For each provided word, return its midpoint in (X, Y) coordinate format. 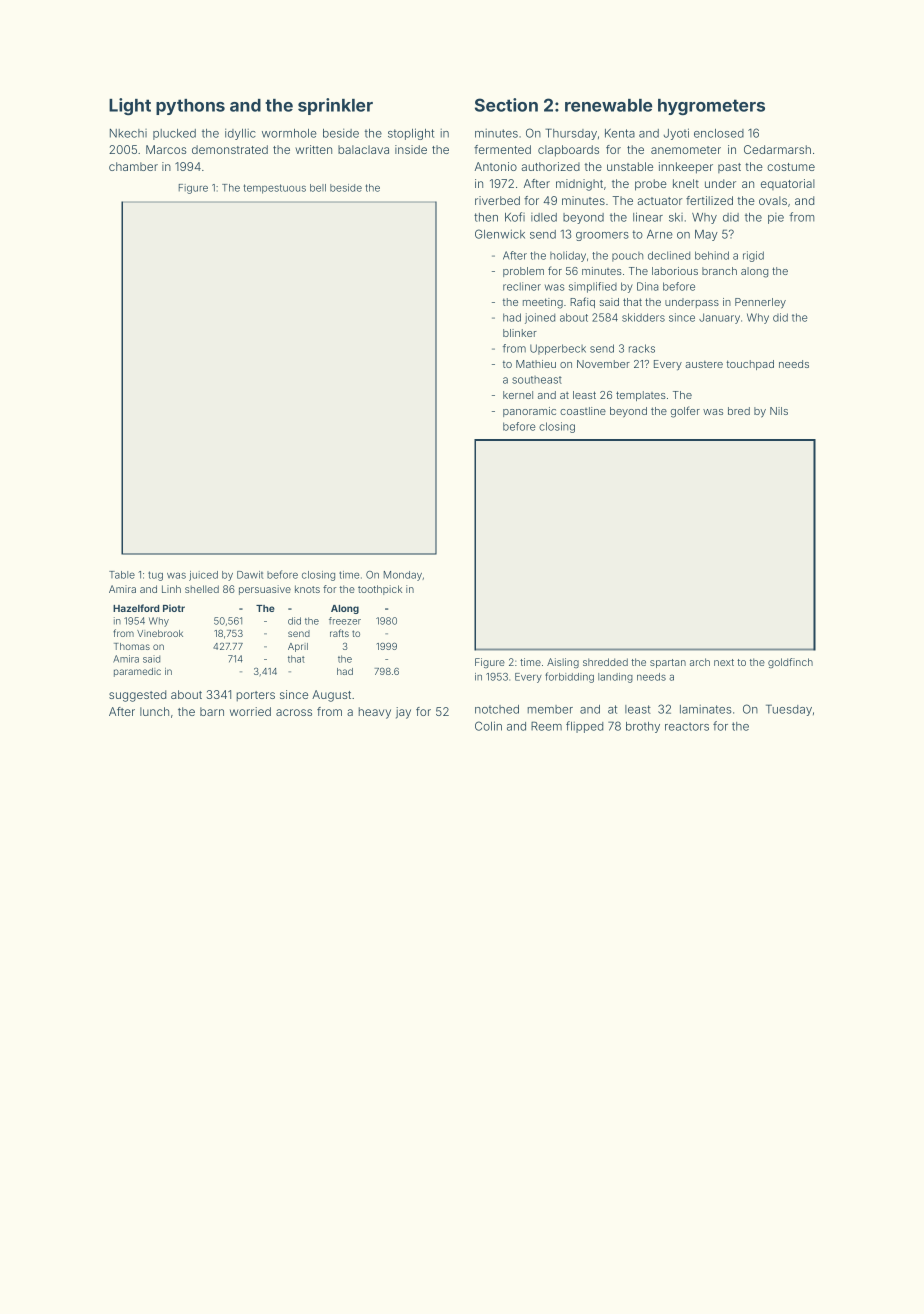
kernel (518, 395)
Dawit (250, 575)
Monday (403, 576)
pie (776, 218)
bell (318, 188)
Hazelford (136, 608)
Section (506, 105)
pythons (190, 107)
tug (155, 576)
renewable (608, 105)
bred (739, 411)
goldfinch (790, 663)
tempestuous (274, 189)
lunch (154, 711)
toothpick (380, 590)
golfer (685, 412)
